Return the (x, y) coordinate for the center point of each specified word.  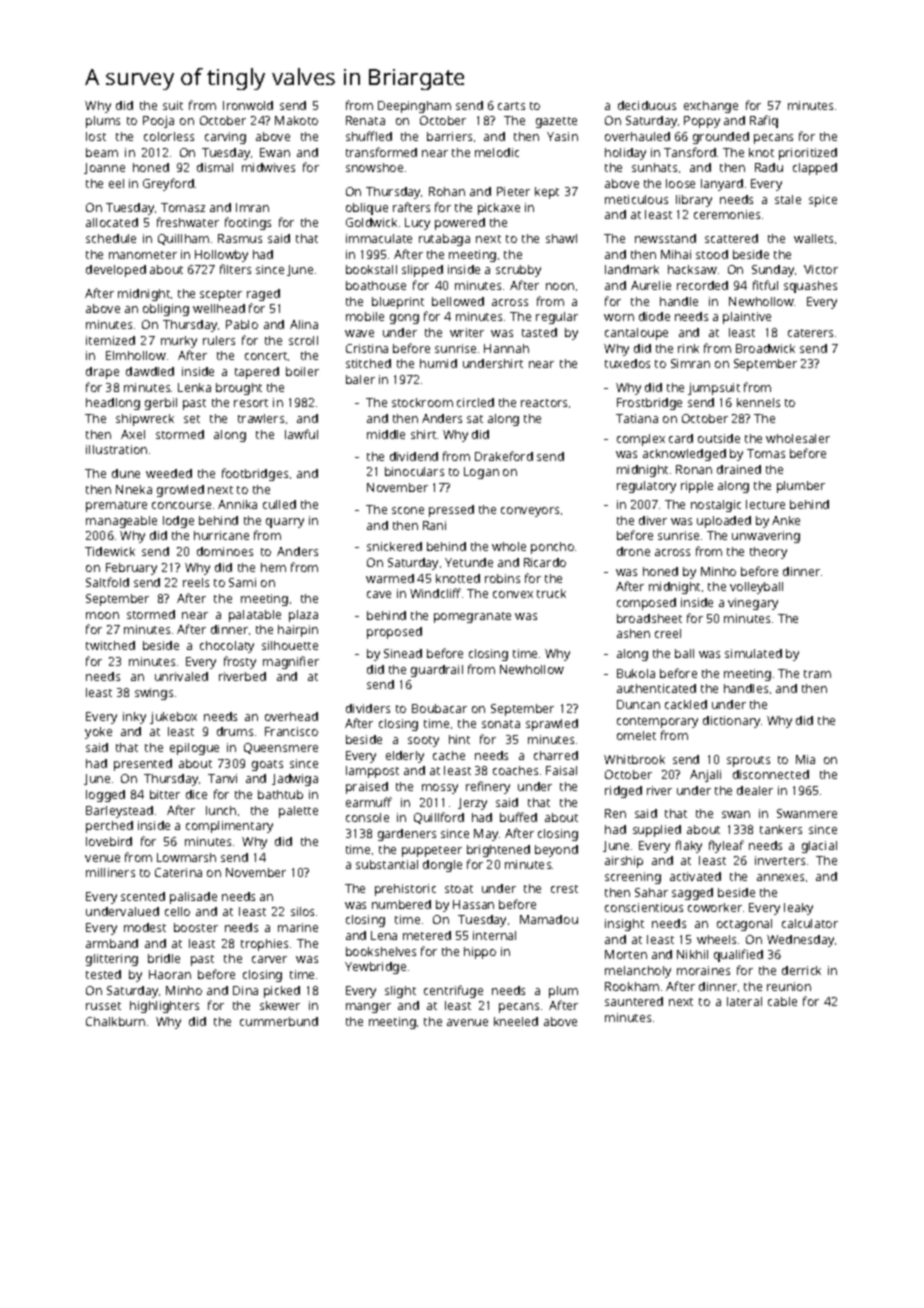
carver (269, 959)
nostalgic (716, 506)
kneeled (516, 1021)
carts (511, 106)
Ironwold (248, 105)
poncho (552, 548)
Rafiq (764, 121)
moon (102, 615)
